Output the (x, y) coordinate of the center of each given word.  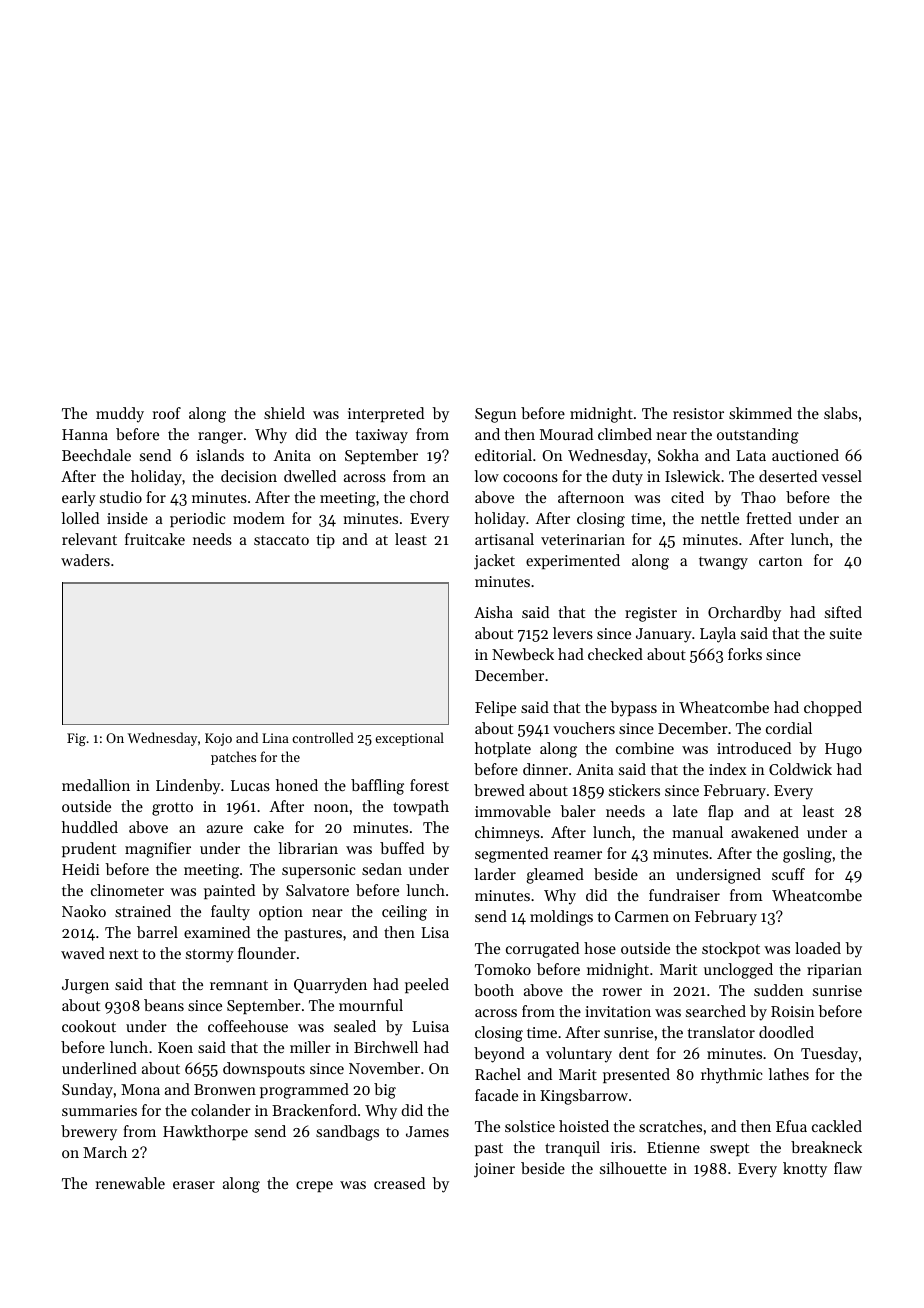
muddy (120, 415)
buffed (402, 848)
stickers (634, 790)
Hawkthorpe (205, 1132)
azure (225, 829)
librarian (308, 848)
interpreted (386, 414)
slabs (841, 413)
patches (233, 758)
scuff (788, 874)
